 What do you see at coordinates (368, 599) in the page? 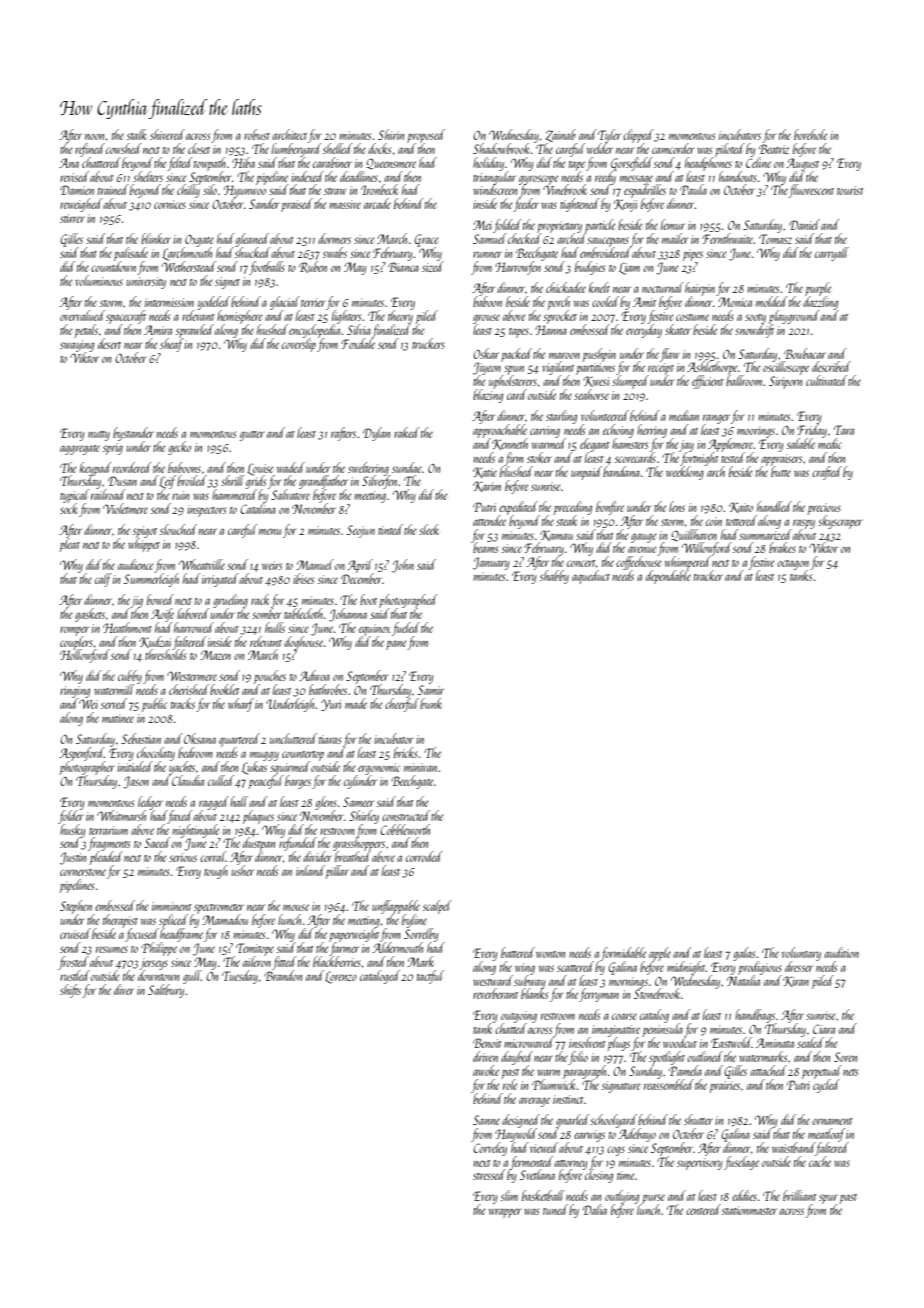
I see `boot` at bounding box center [368, 599].
